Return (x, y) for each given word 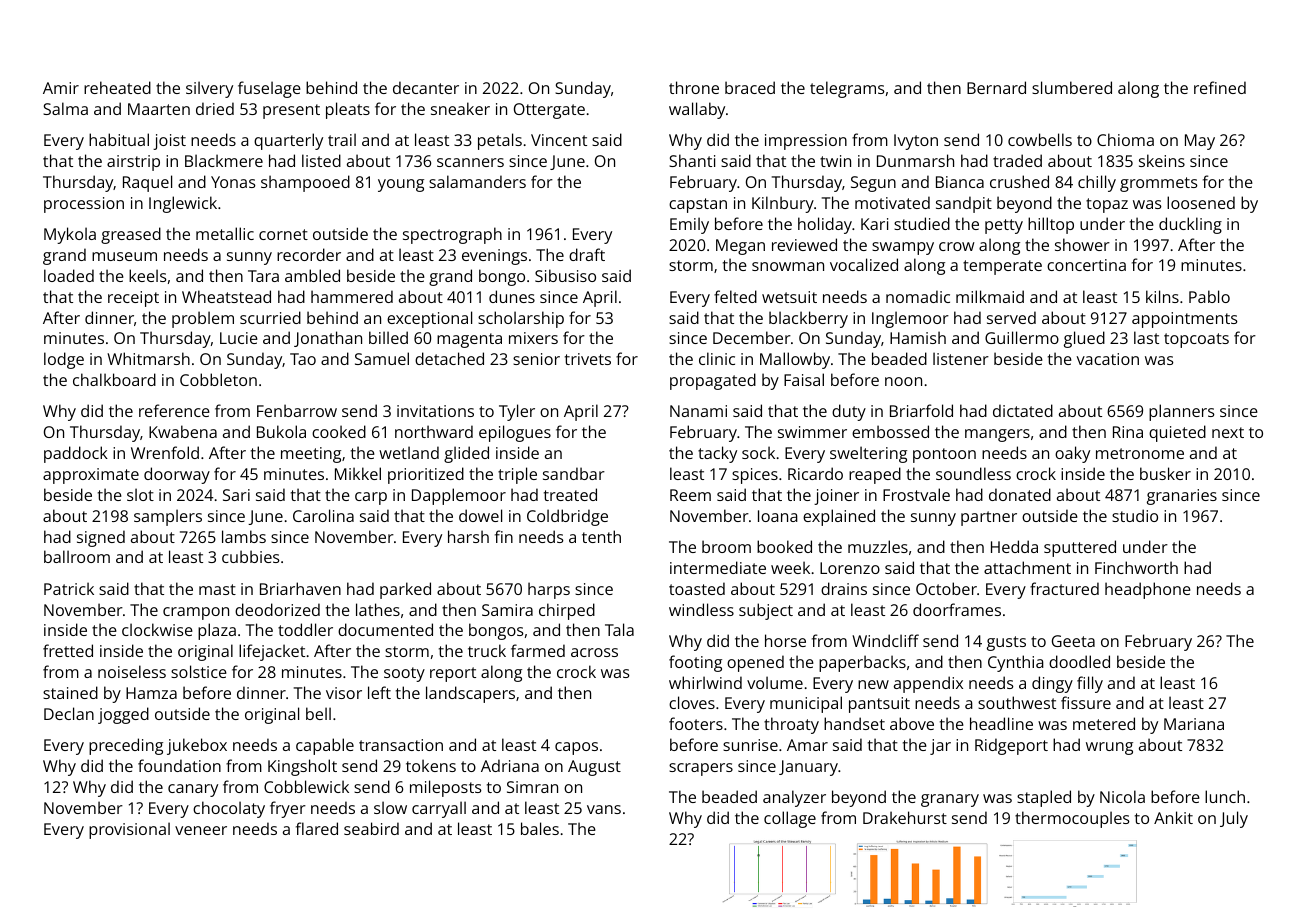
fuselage (269, 89)
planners (1182, 412)
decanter (426, 87)
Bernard (996, 87)
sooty (404, 674)
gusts (1006, 643)
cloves (692, 702)
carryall (439, 809)
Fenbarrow (297, 410)
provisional (129, 830)
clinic (717, 358)
